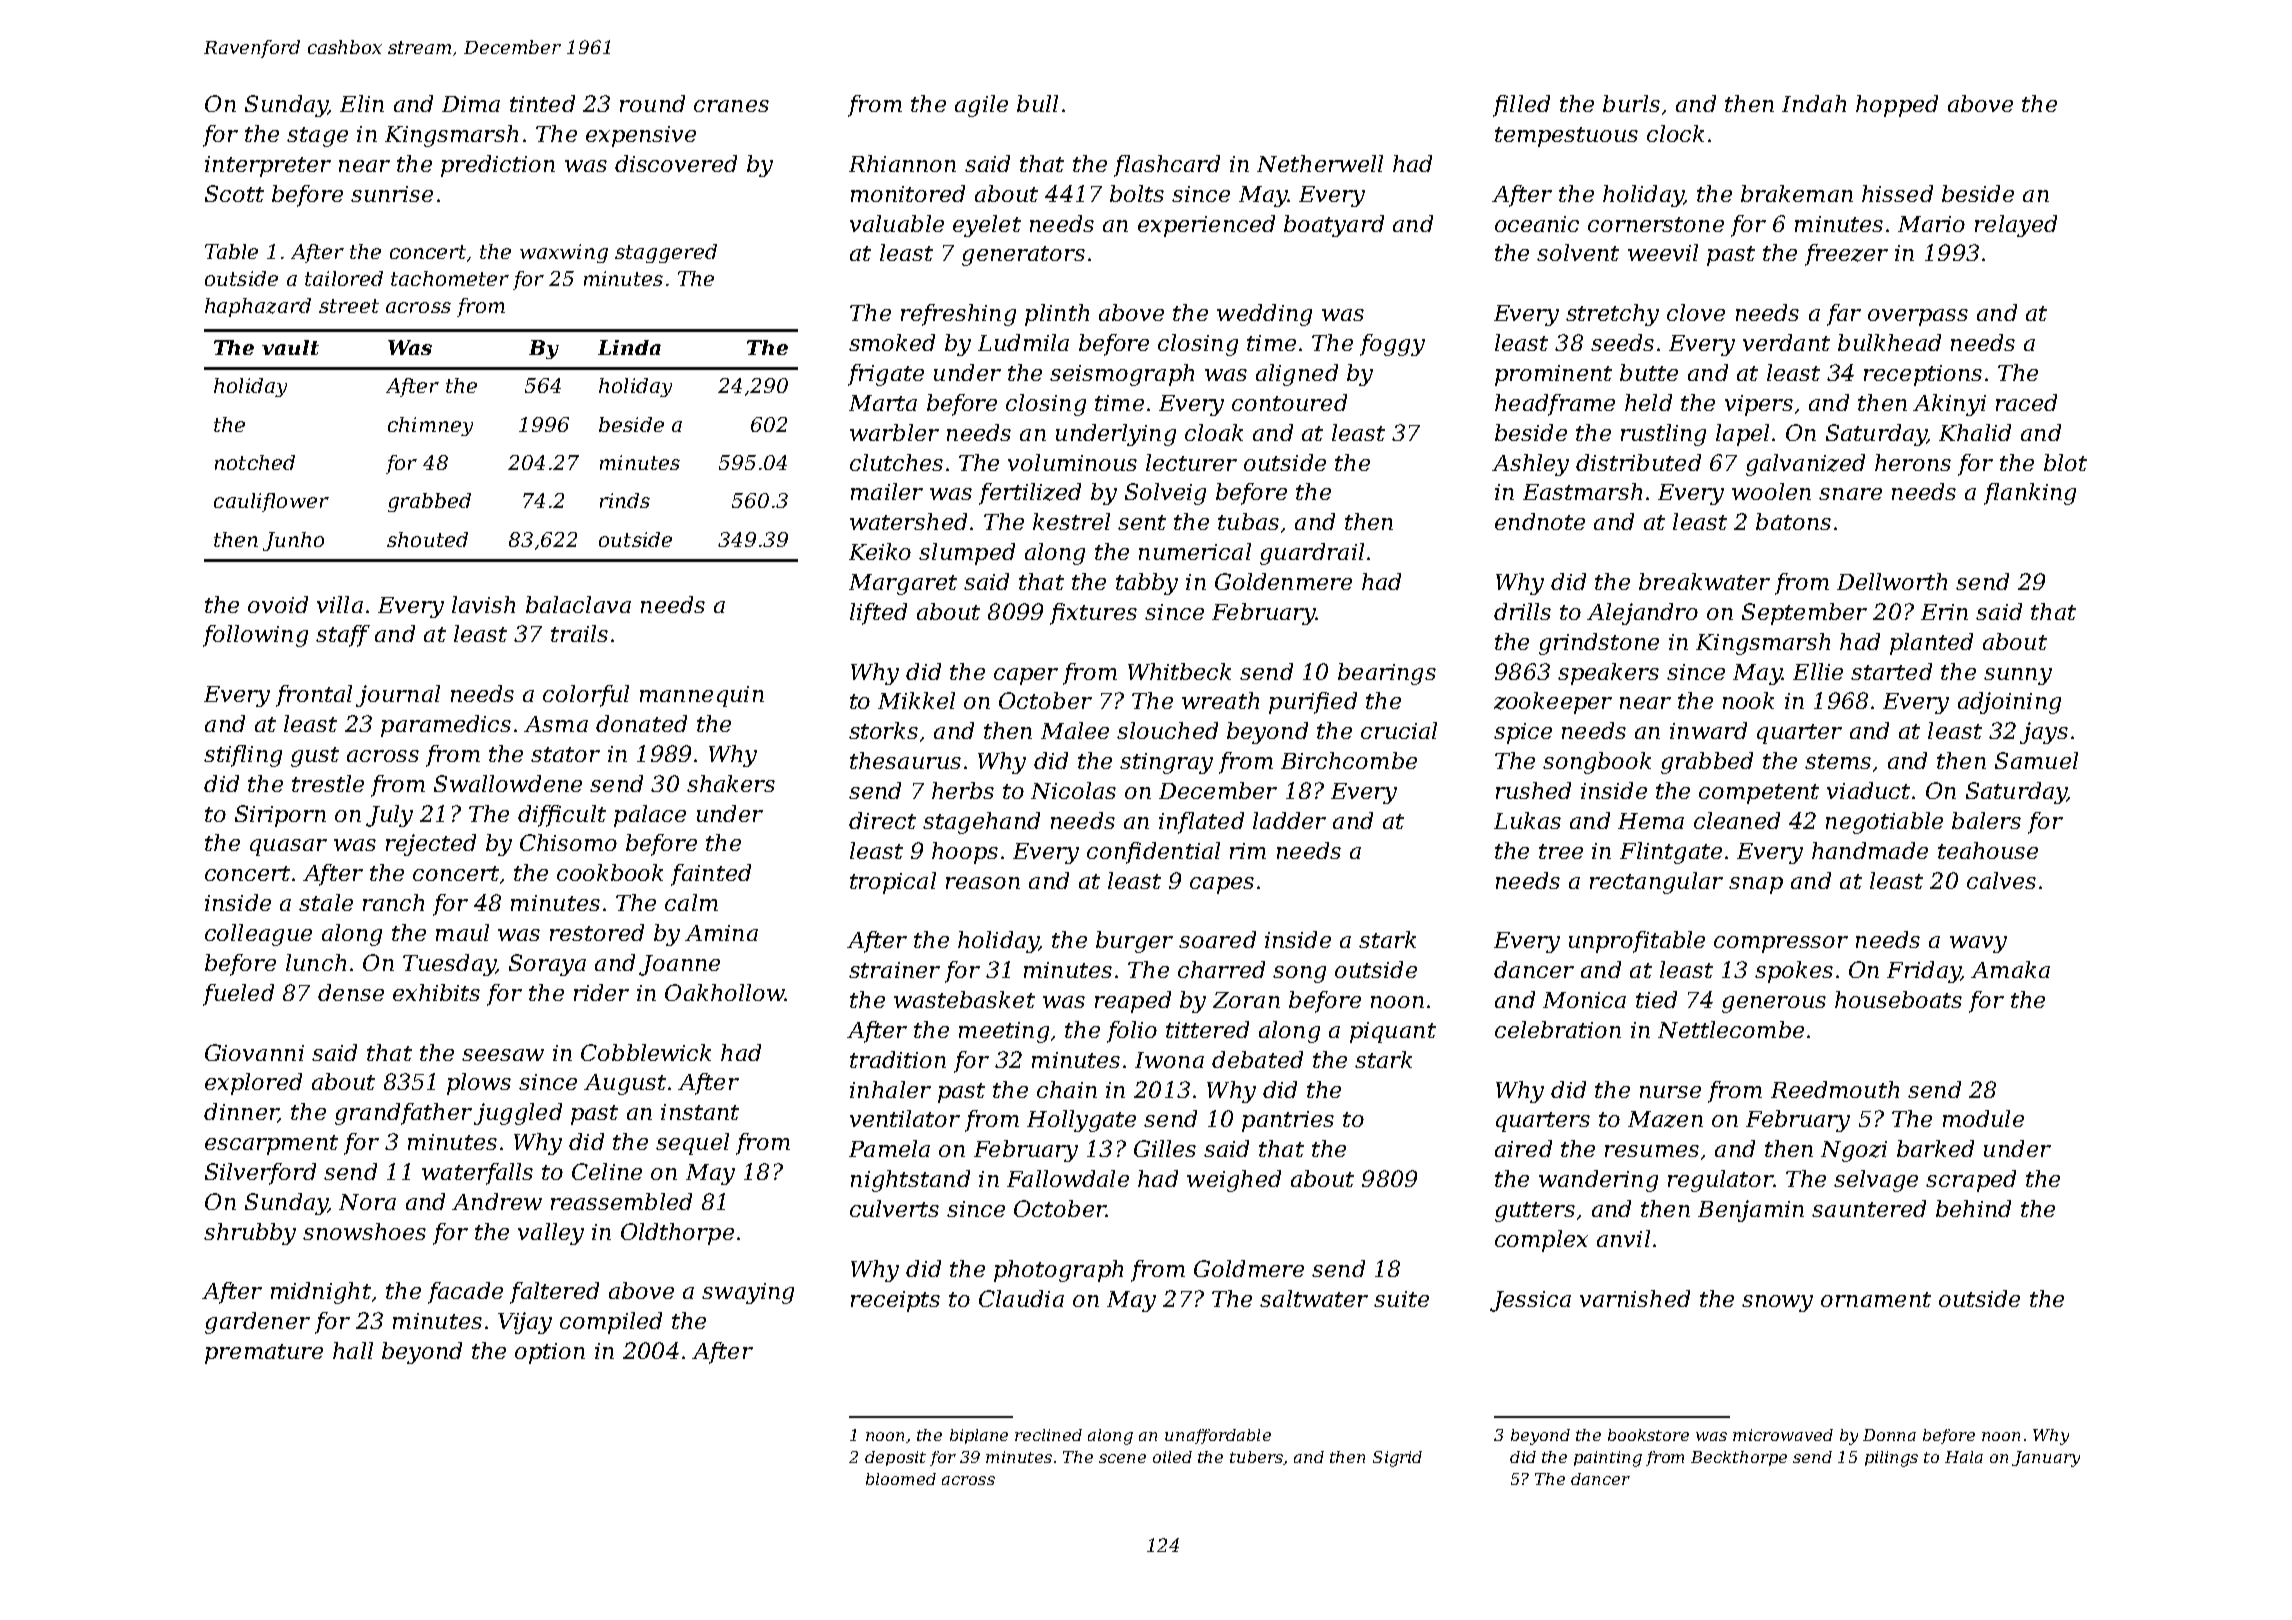  What do you see at coordinates (353, 1350) in the page?
I see `hall` at bounding box center [353, 1350].
